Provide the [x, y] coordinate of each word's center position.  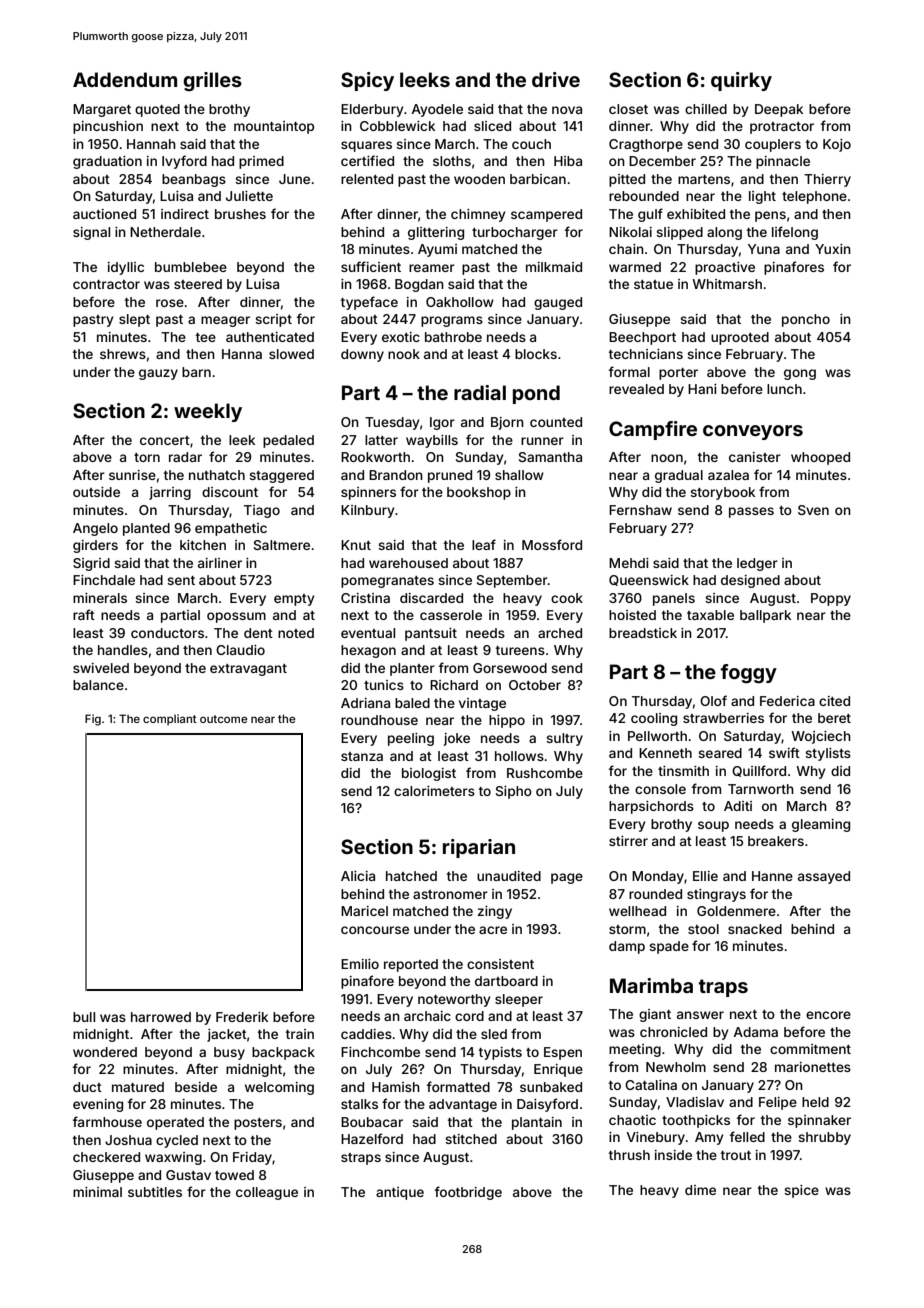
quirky [741, 81]
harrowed [161, 1017]
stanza [362, 756]
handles [123, 650]
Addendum [125, 79]
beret [834, 718]
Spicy [367, 81]
